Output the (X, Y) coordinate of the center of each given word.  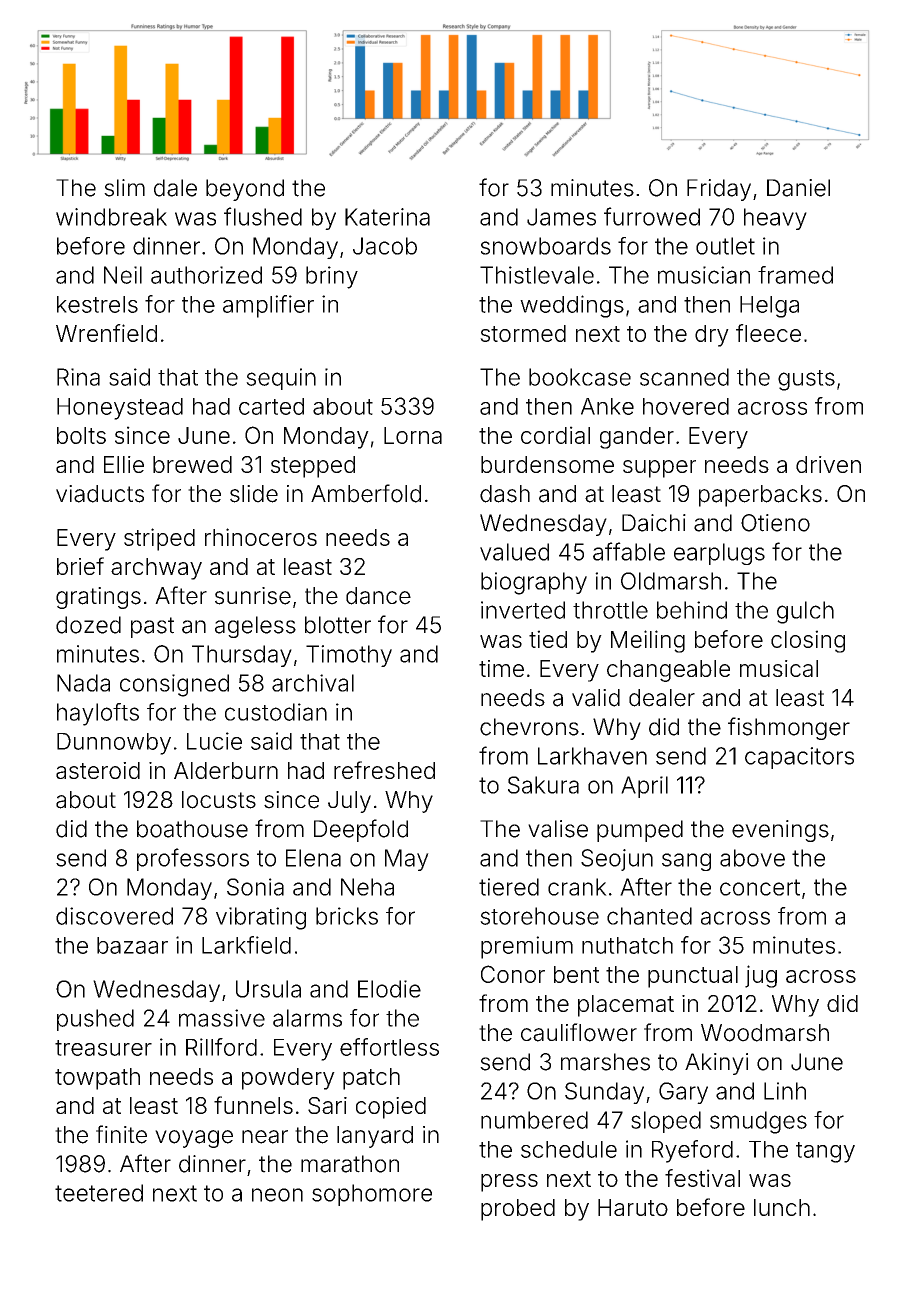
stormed (523, 333)
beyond (245, 190)
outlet (725, 246)
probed (518, 1210)
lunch (782, 1207)
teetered (99, 1193)
